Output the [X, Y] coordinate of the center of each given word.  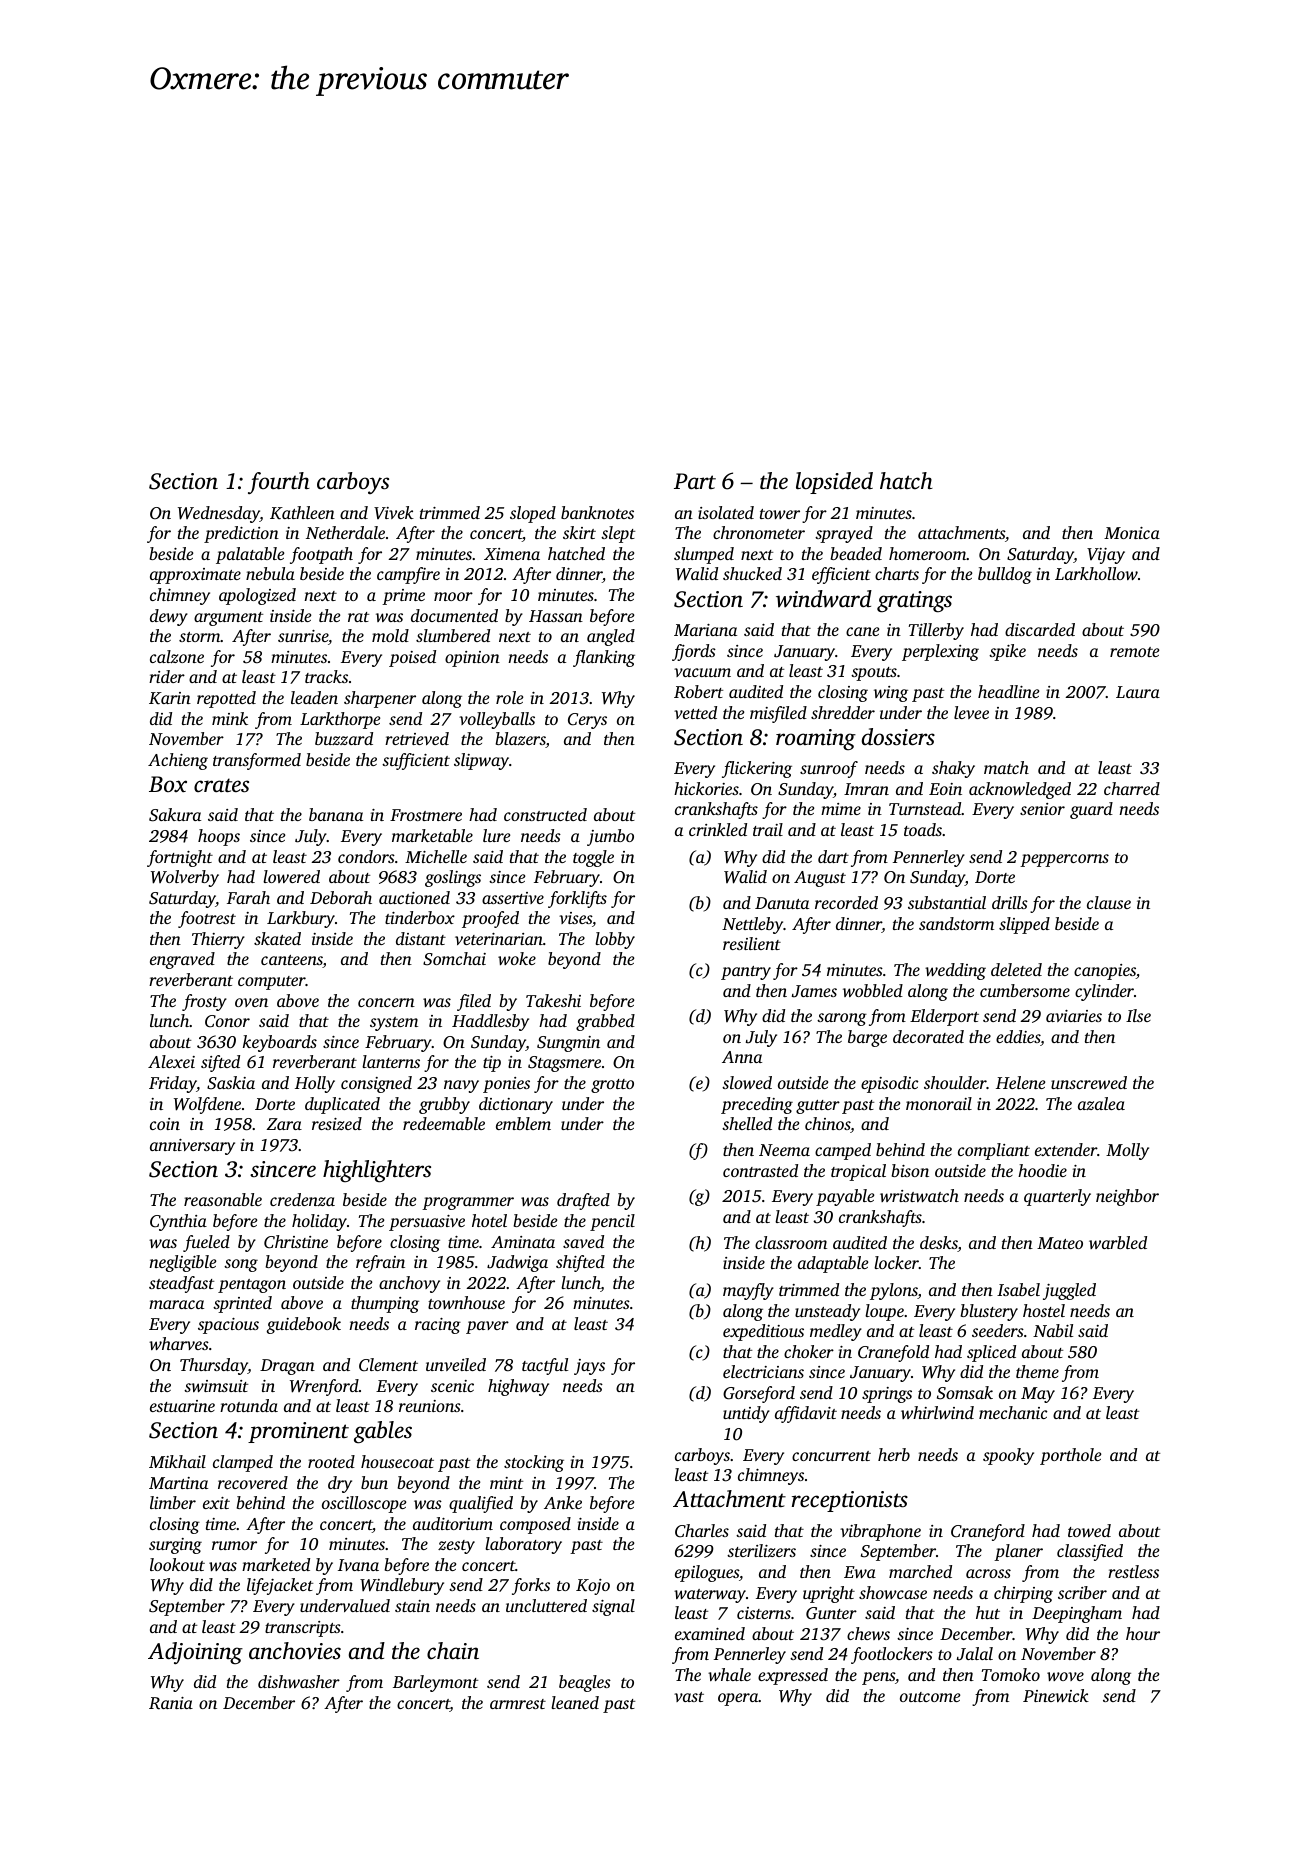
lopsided [834, 483]
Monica [1132, 533]
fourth [279, 483]
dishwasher [299, 1681]
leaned [575, 1702]
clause [1109, 902]
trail [768, 829]
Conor [227, 1021]
